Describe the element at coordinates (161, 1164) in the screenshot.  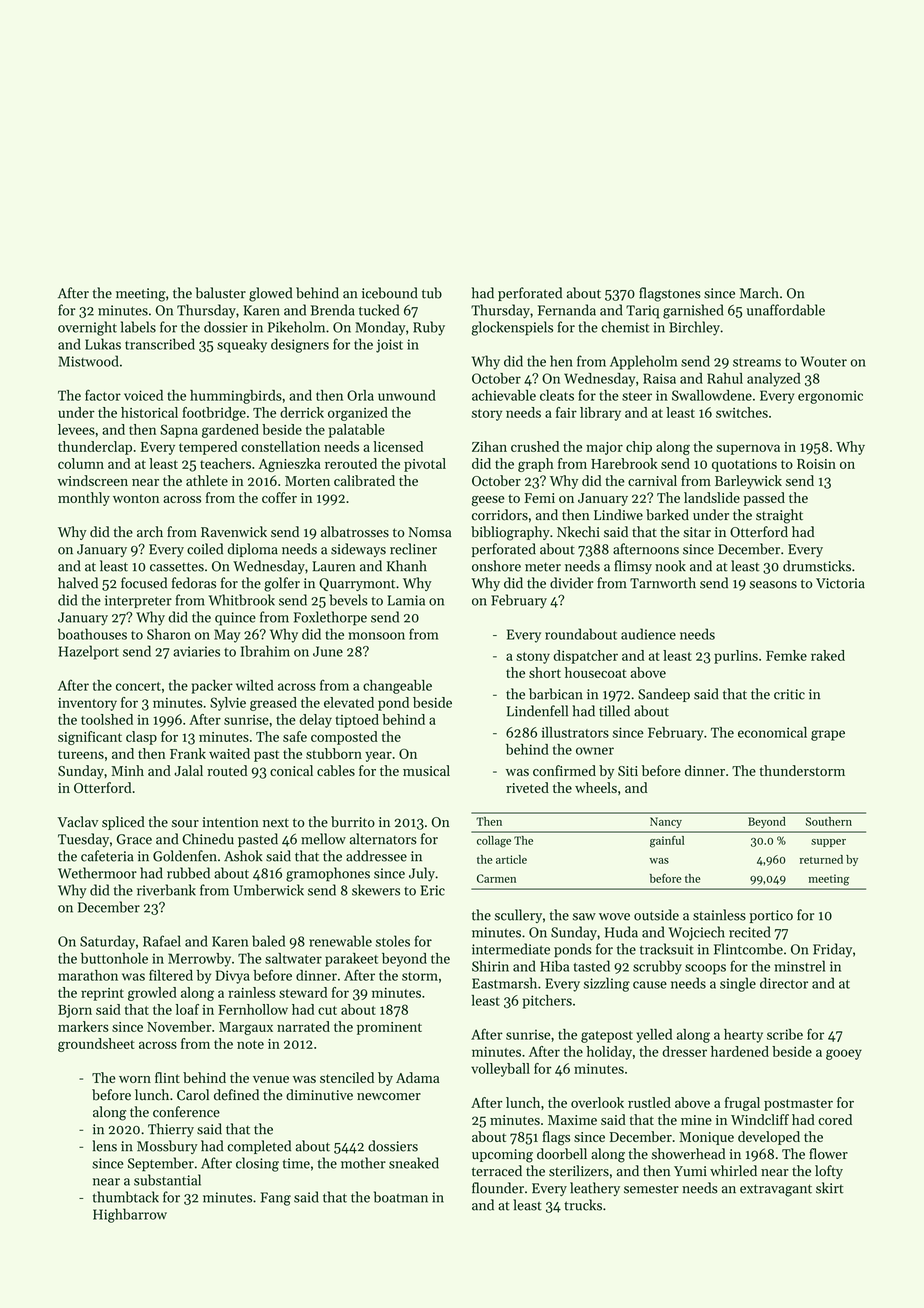
I see `September` at that location.
